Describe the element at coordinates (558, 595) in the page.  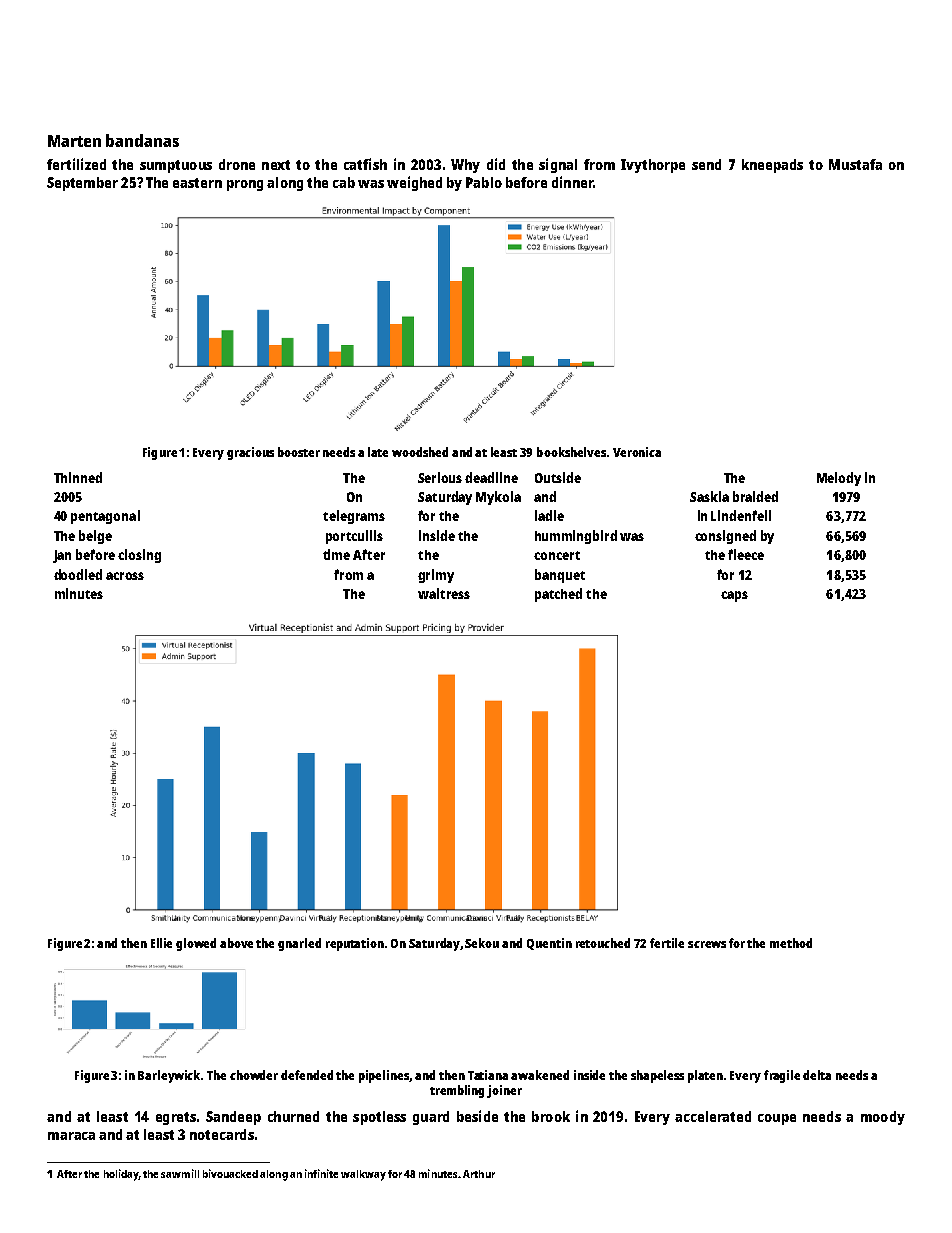
I see `patched` at that location.
